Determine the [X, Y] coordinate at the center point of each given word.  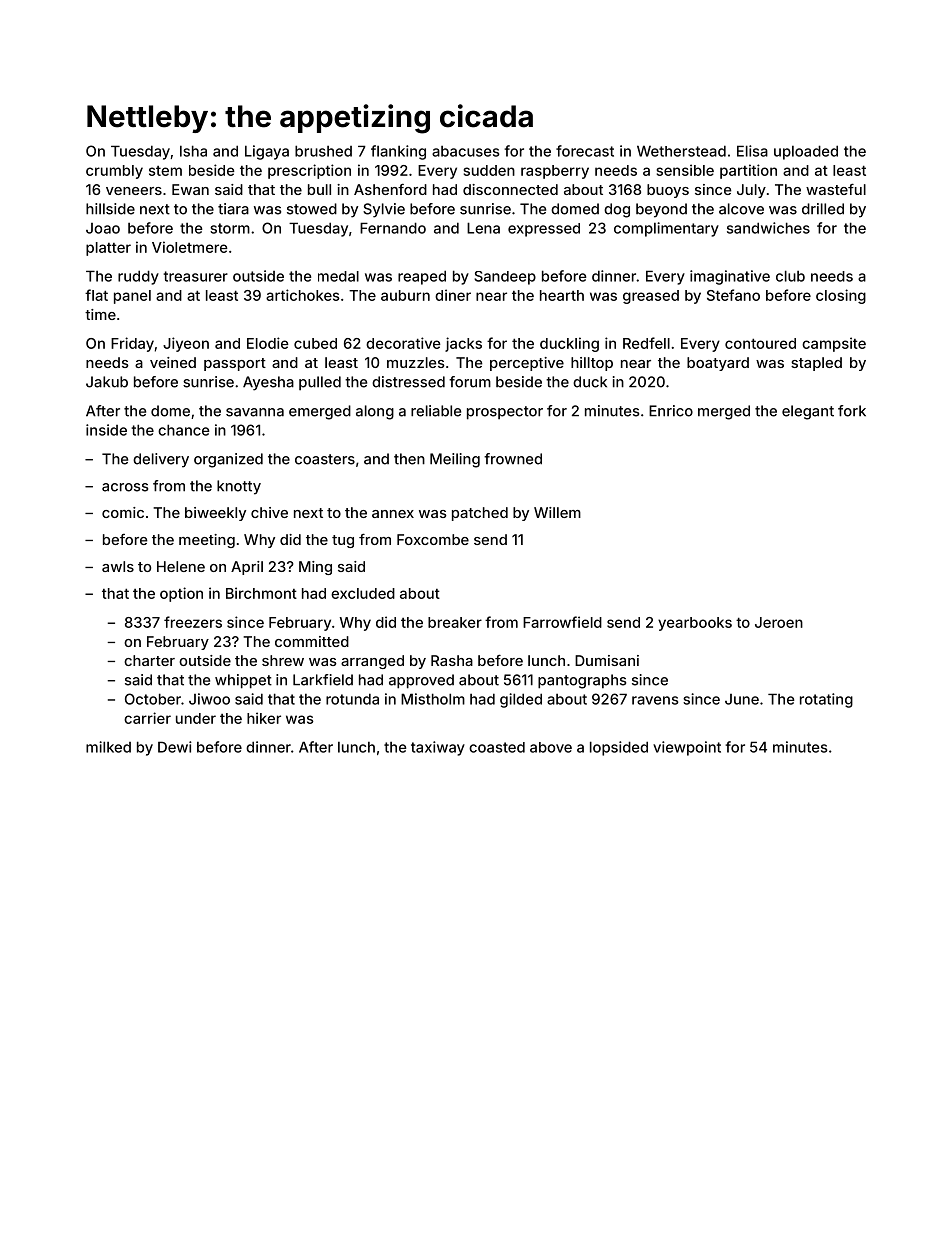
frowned [513, 459]
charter [149, 660]
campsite [834, 344]
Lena [483, 228]
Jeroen [779, 622]
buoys [668, 191]
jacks [463, 344]
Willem [557, 512]
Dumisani [607, 660]
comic [123, 512]
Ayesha [268, 383]
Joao [103, 228]
